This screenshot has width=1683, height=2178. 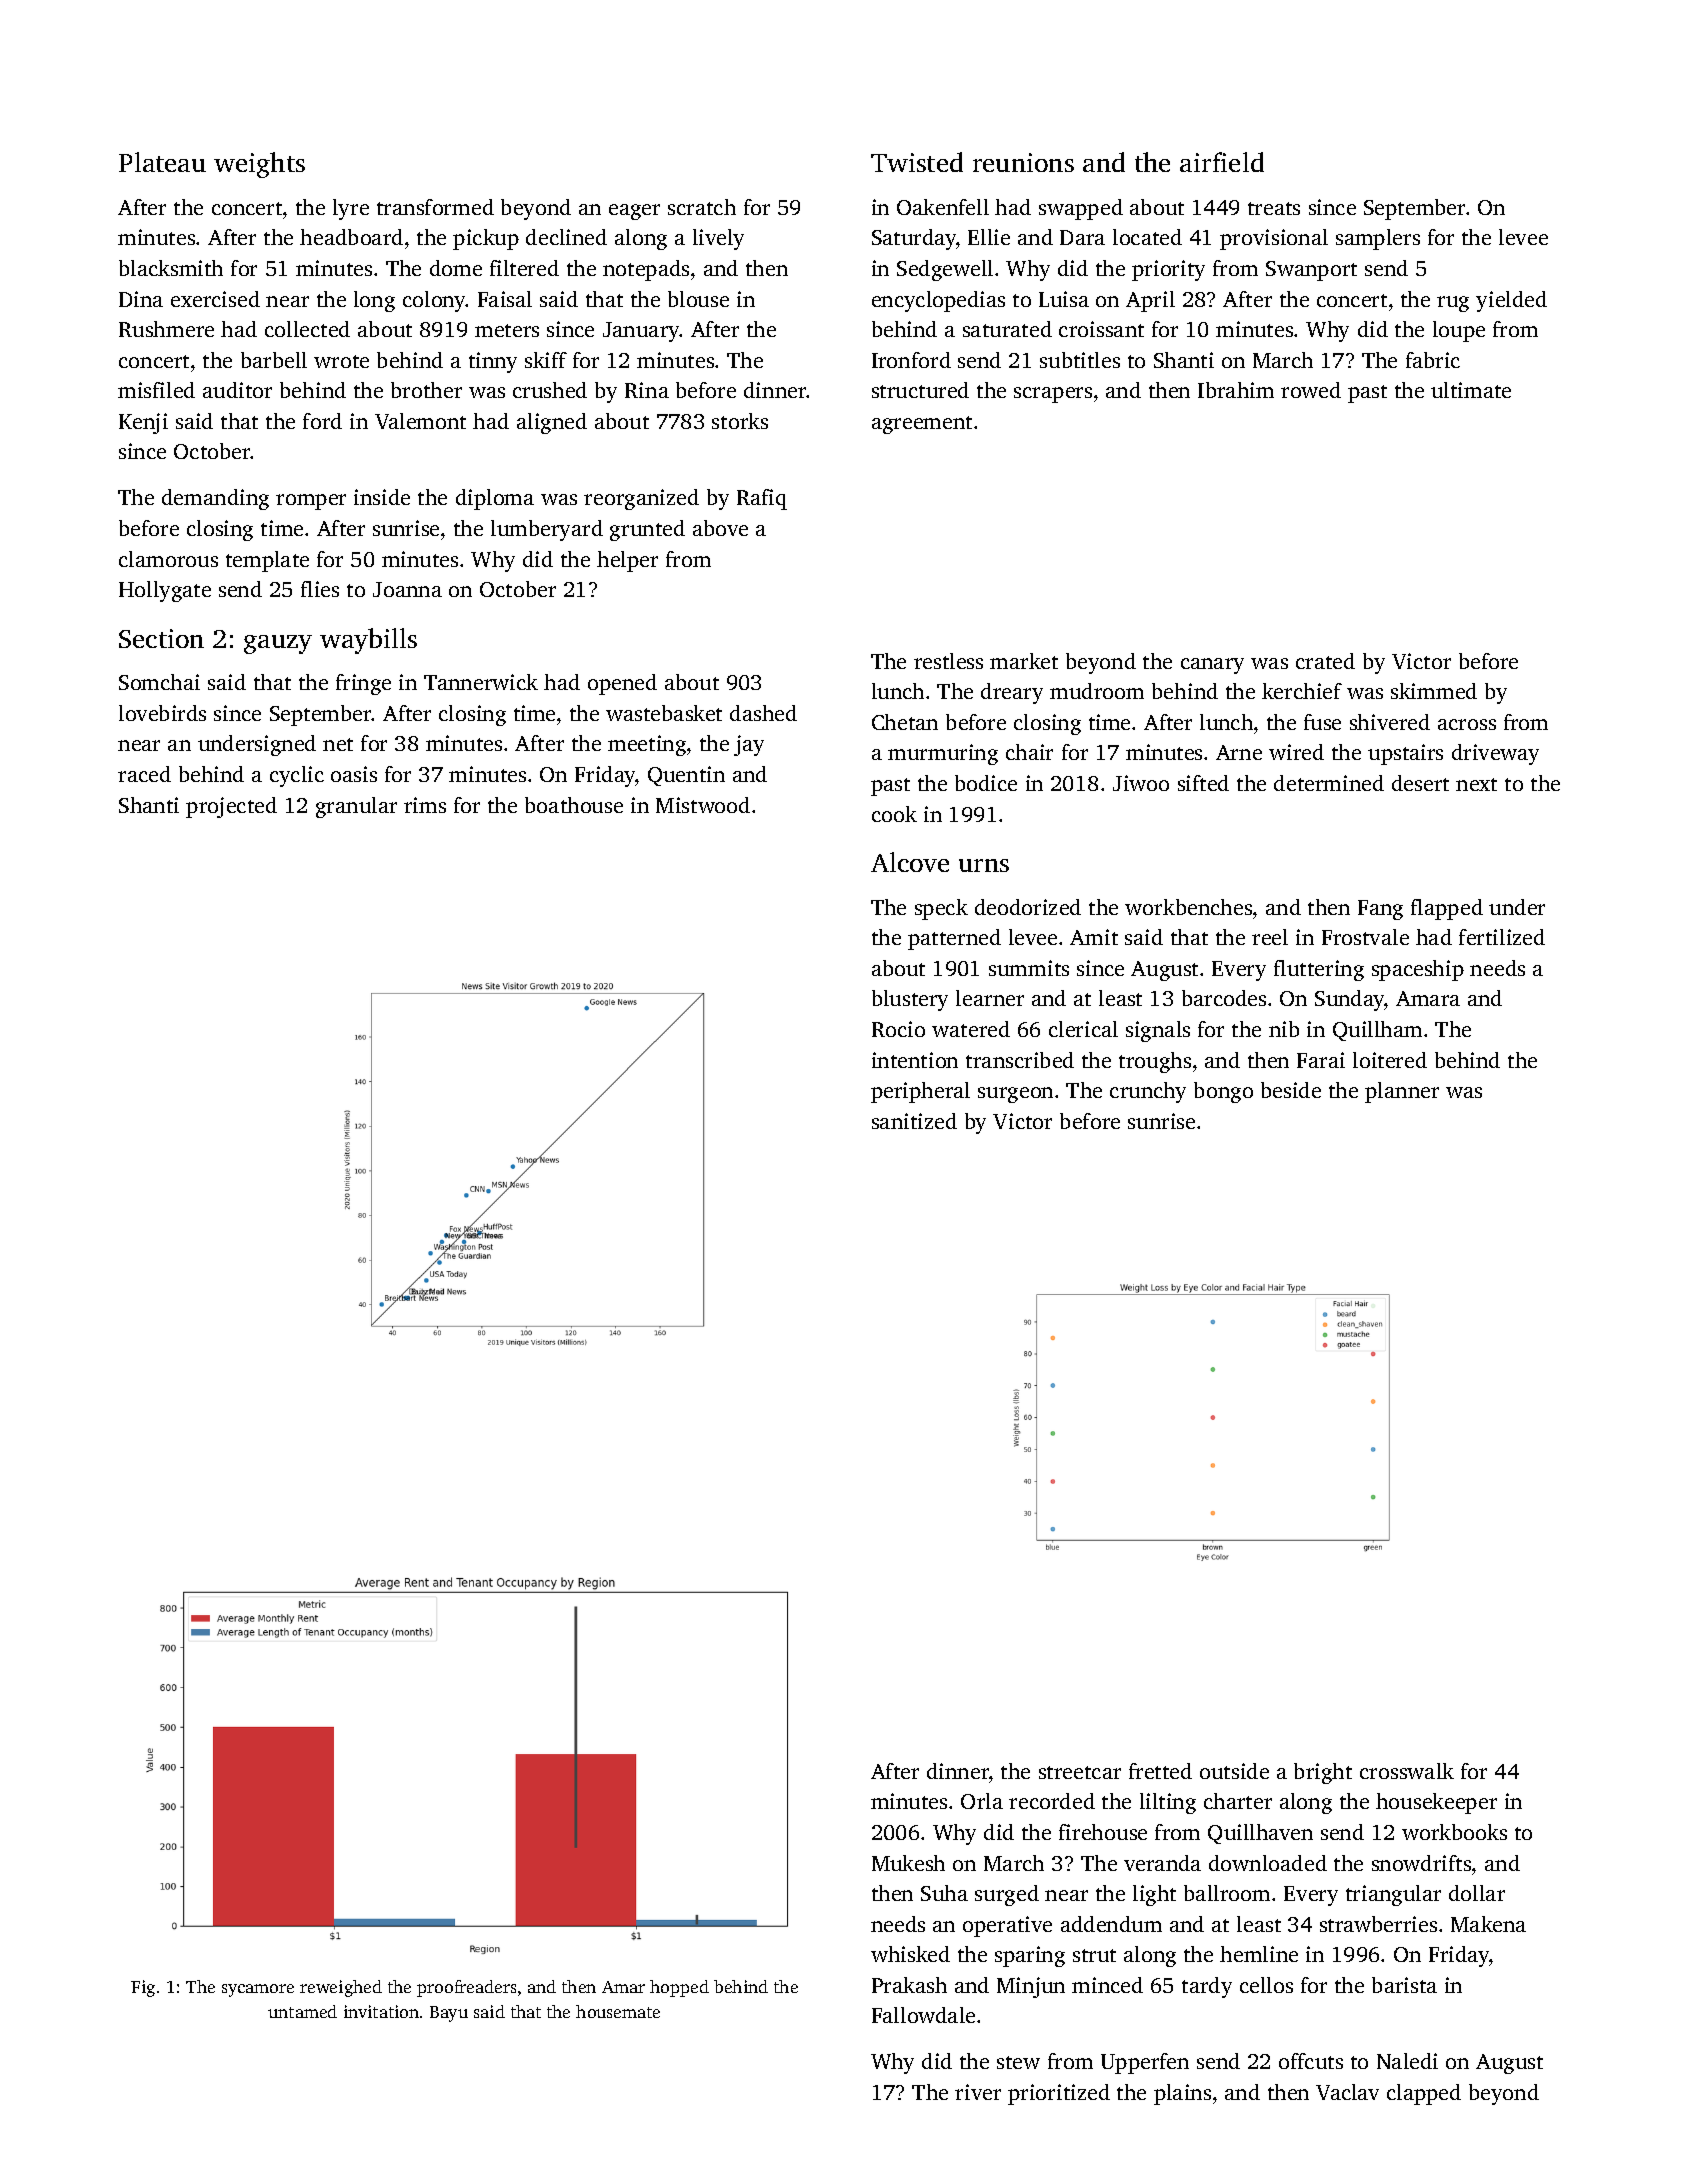 I want to click on Twisted, so click(x=917, y=162).
